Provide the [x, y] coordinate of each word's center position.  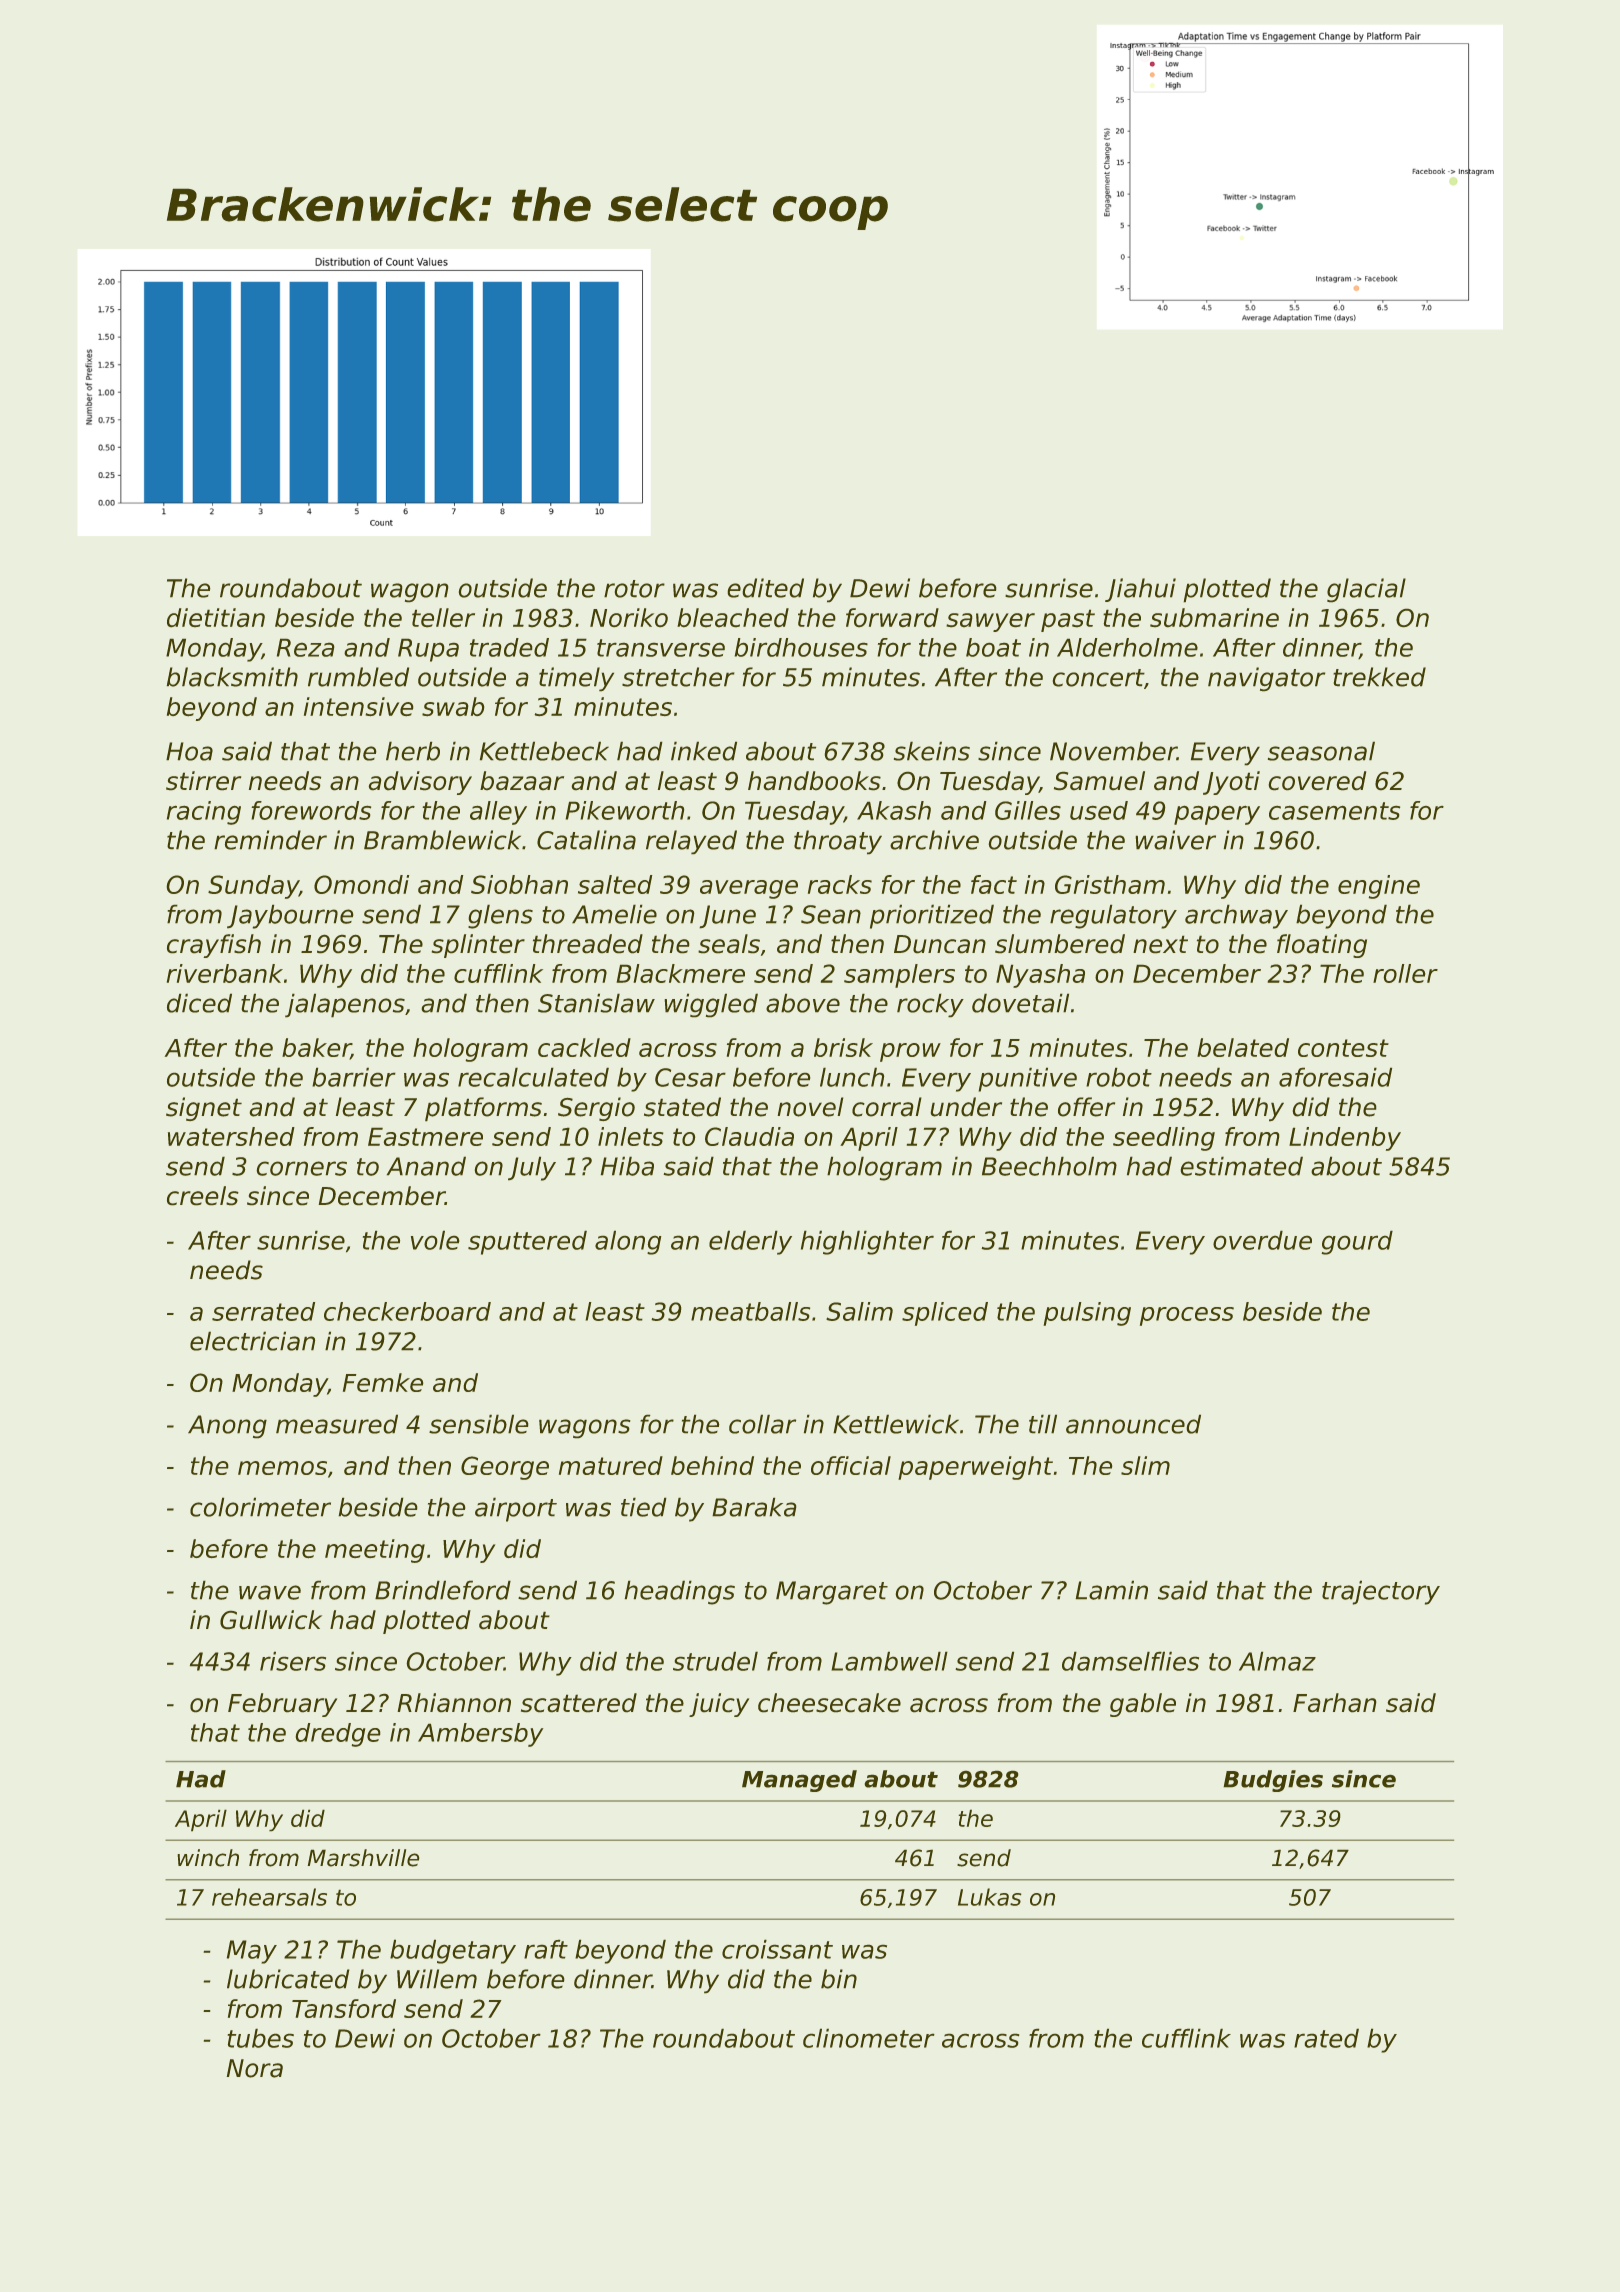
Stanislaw [596, 1003]
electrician [252, 1341]
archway [1236, 916]
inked [704, 751]
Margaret [832, 1593]
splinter [478, 946]
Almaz [1277, 1661]
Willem [437, 1979]
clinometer [869, 2038]
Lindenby [1345, 1139]
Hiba [627, 1166]
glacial [1366, 590]
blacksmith [232, 677]
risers [293, 1661]
